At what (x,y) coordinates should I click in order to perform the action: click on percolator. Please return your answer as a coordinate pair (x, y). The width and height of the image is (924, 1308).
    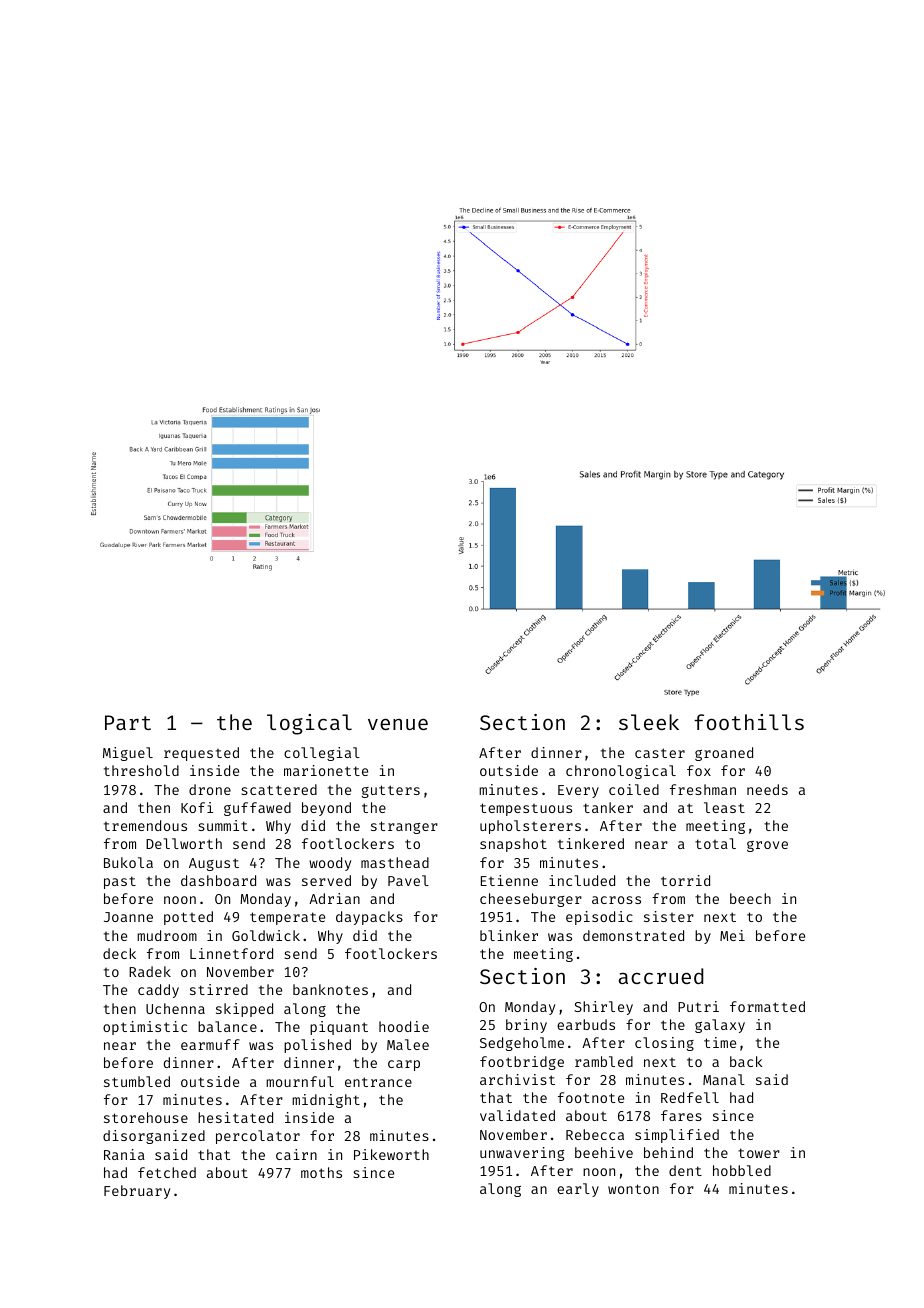
    Looking at the image, I should click on (258, 1137).
